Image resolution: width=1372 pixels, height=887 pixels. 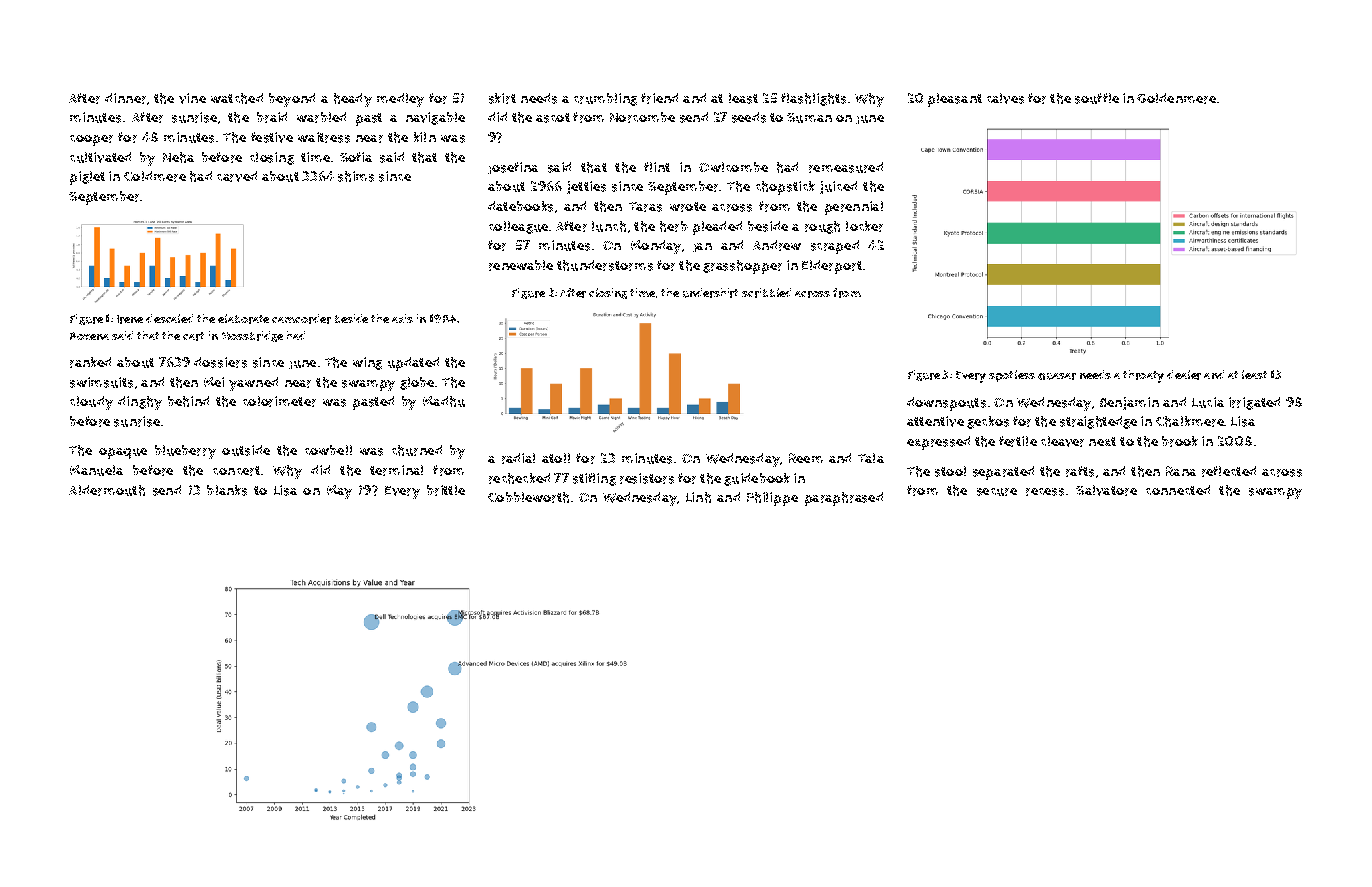 I want to click on Elderport, so click(x=832, y=267).
